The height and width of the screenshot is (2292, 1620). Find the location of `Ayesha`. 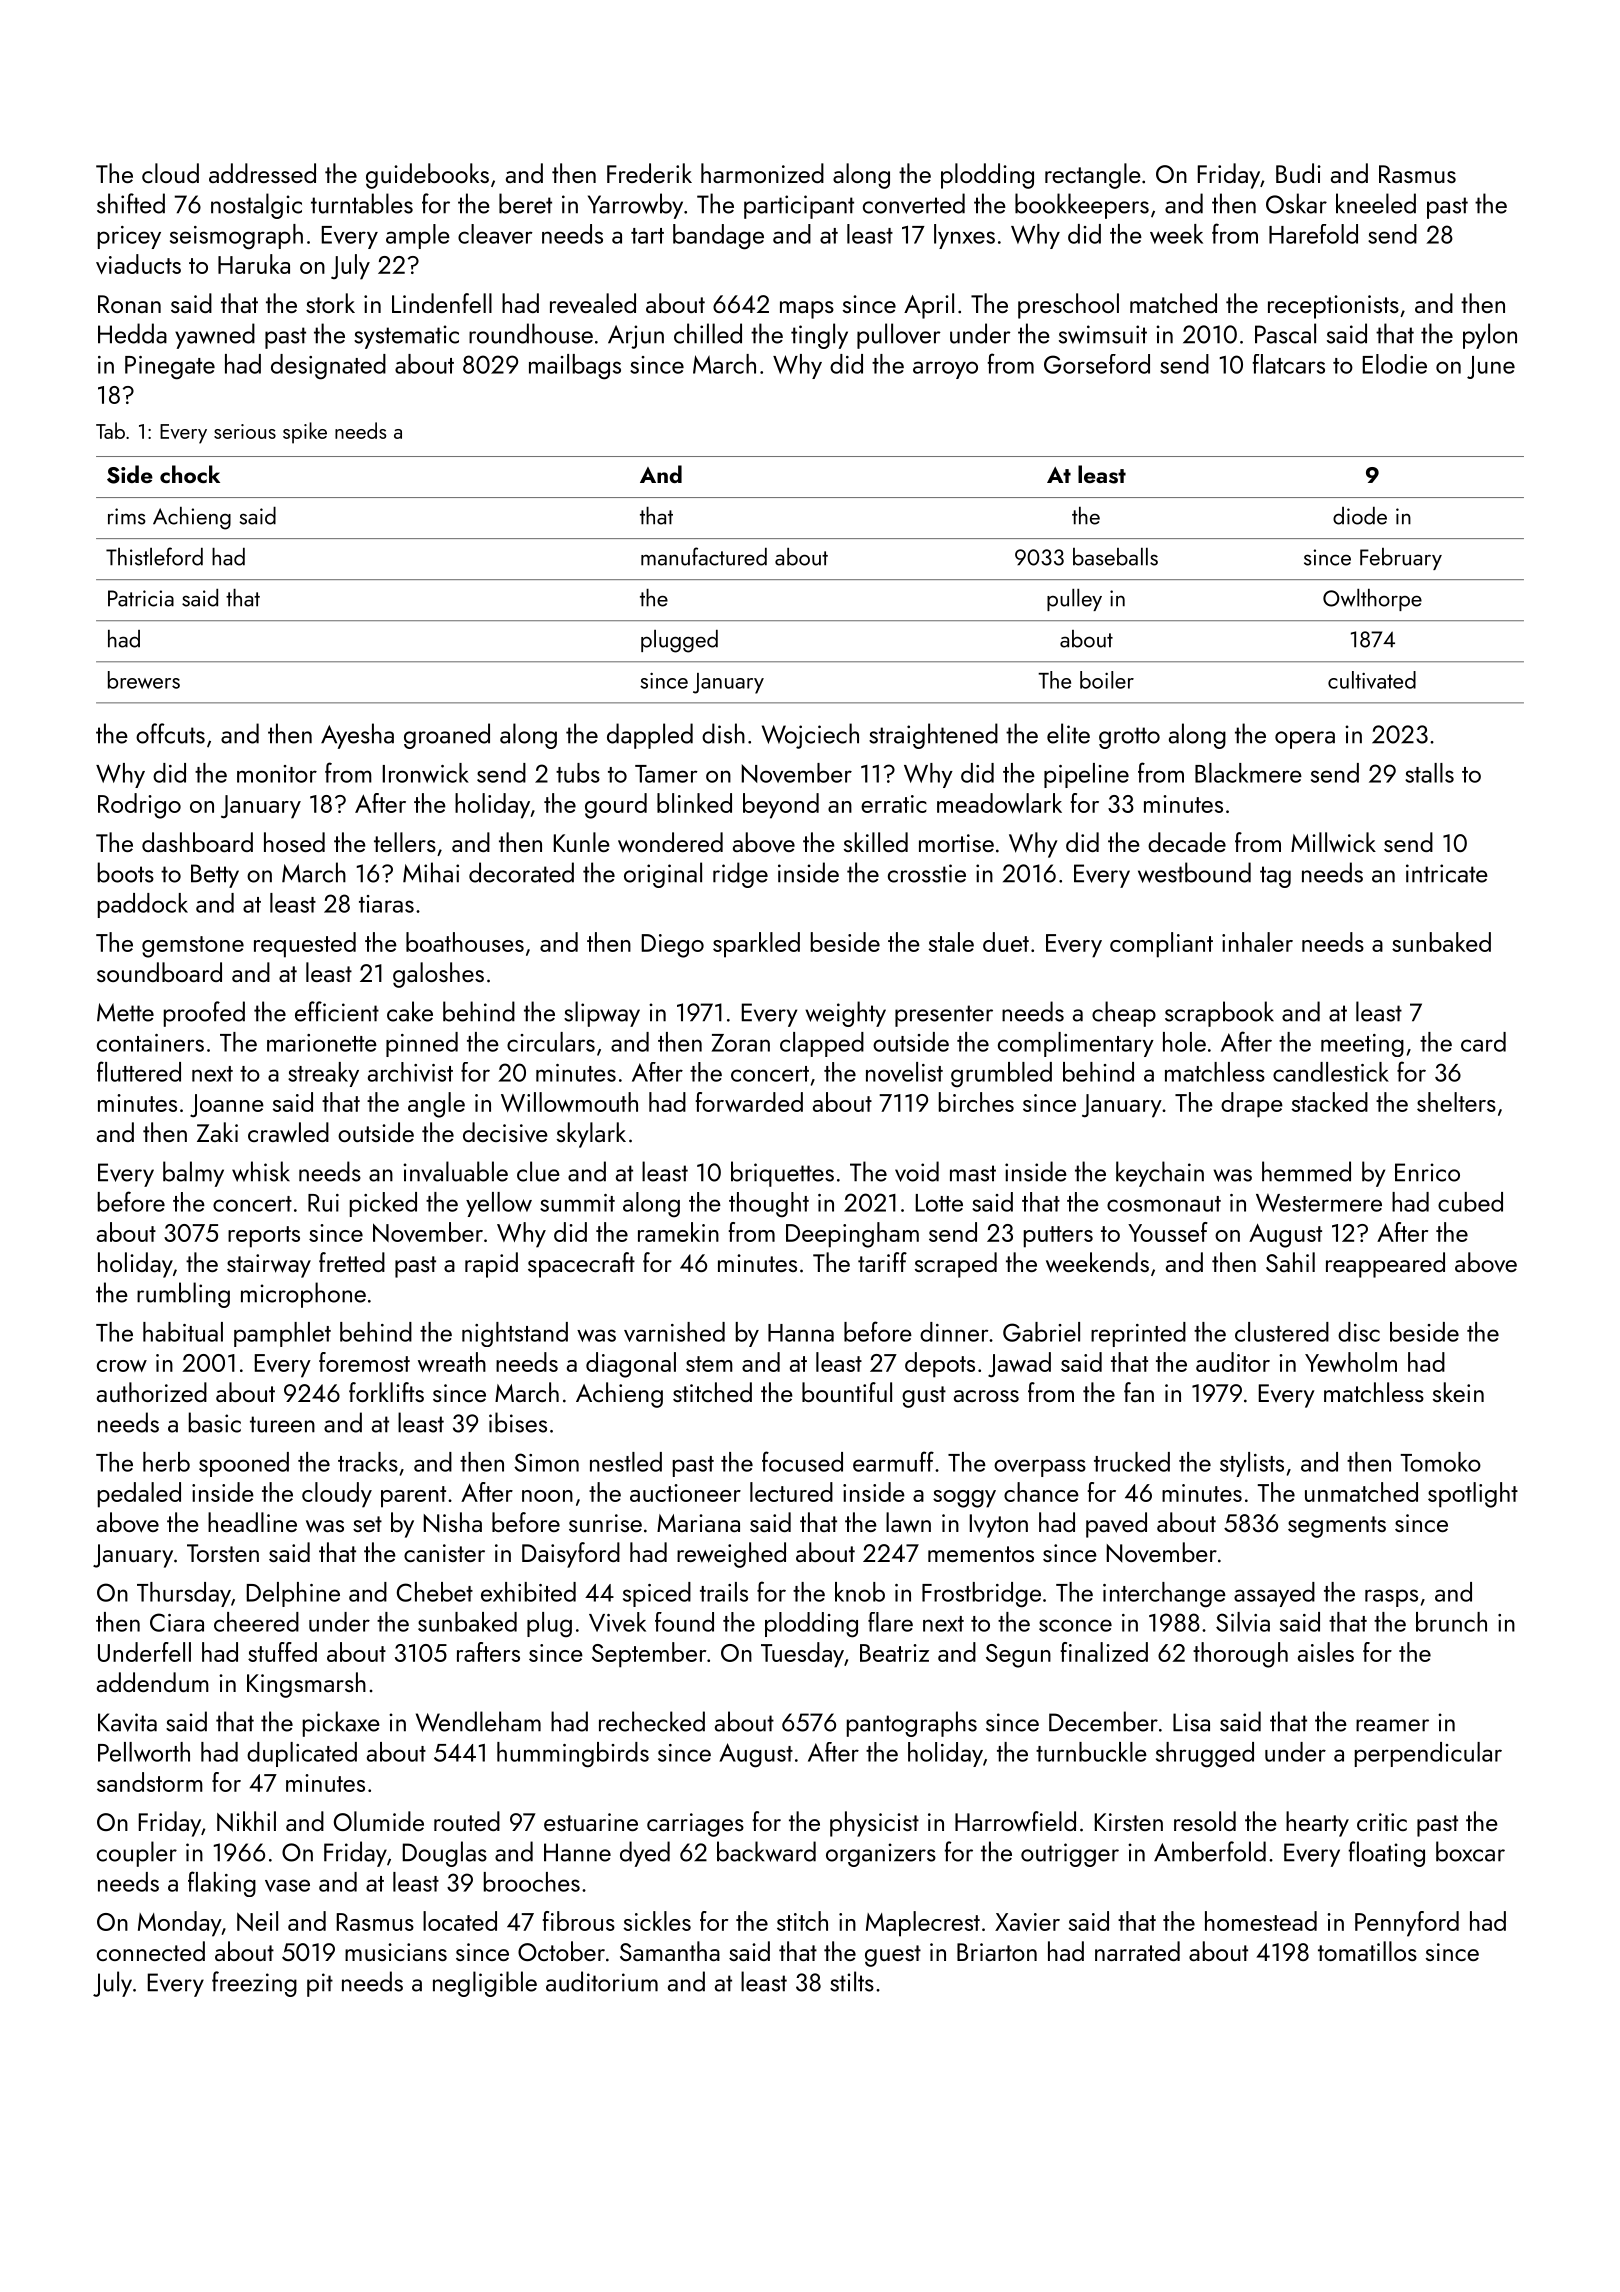

Ayesha is located at coordinates (357, 736).
